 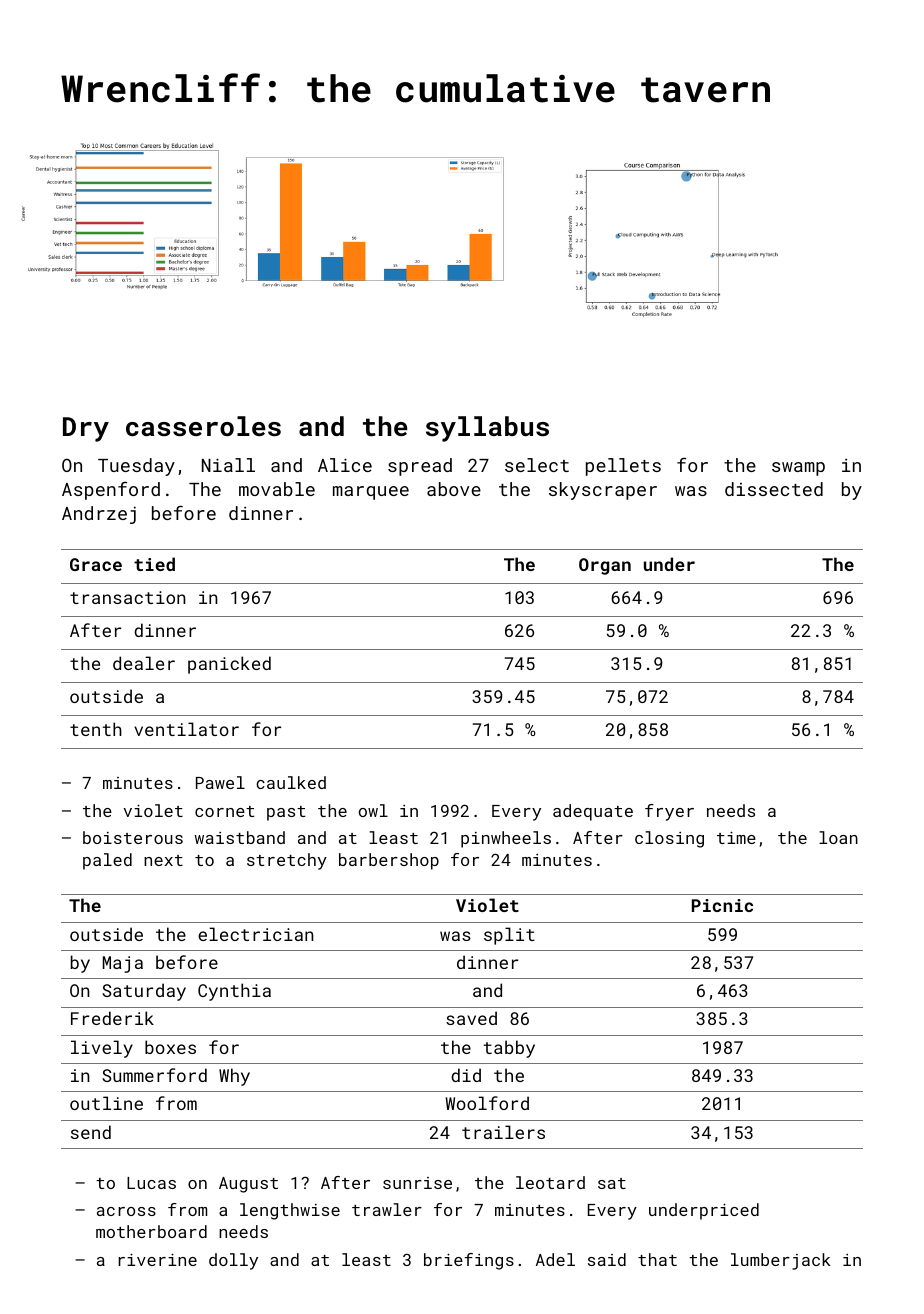 I want to click on swamp, so click(x=798, y=469).
